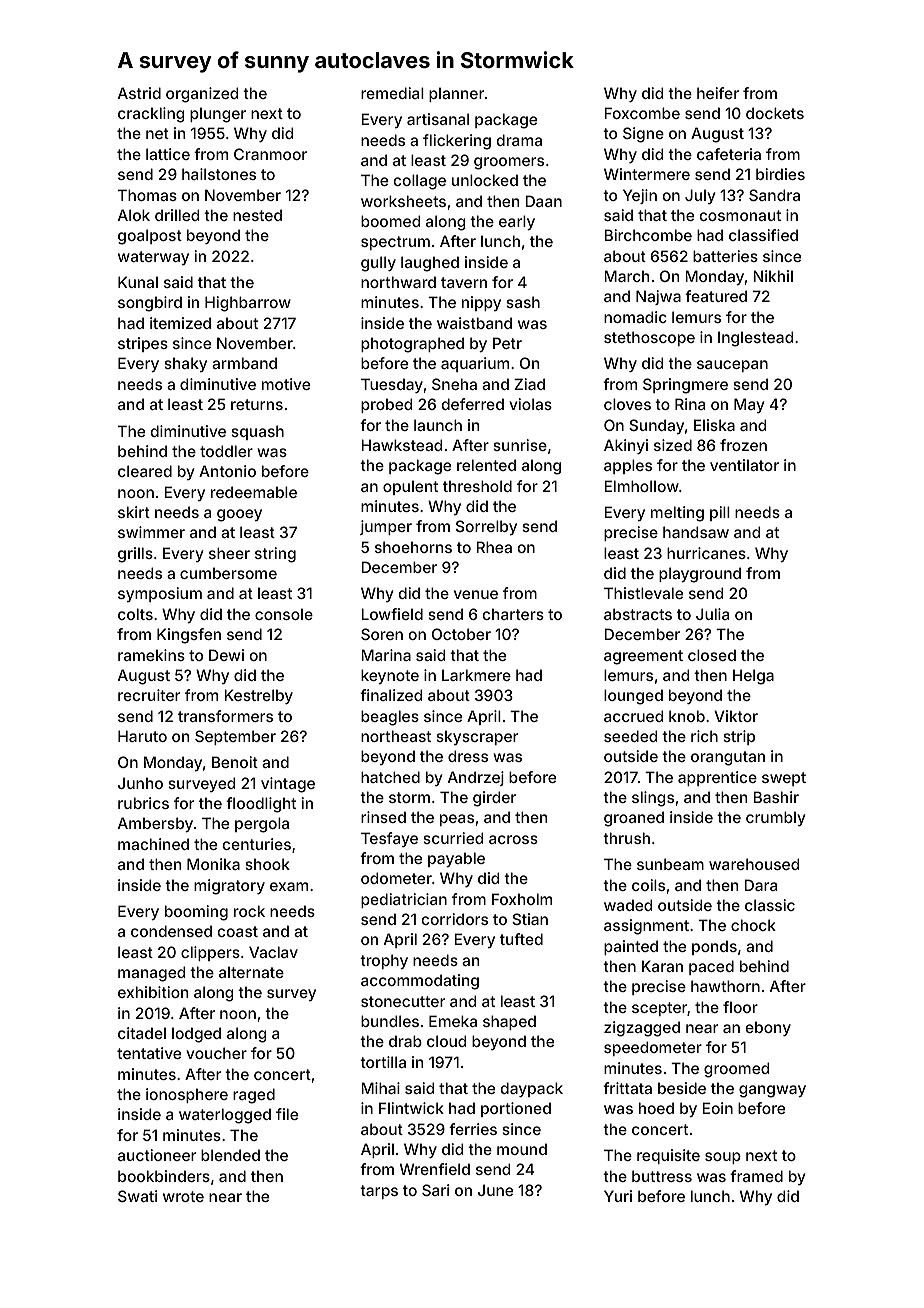 Image resolution: width=924 pixels, height=1308 pixels. I want to click on Larkmere, so click(476, 675).
